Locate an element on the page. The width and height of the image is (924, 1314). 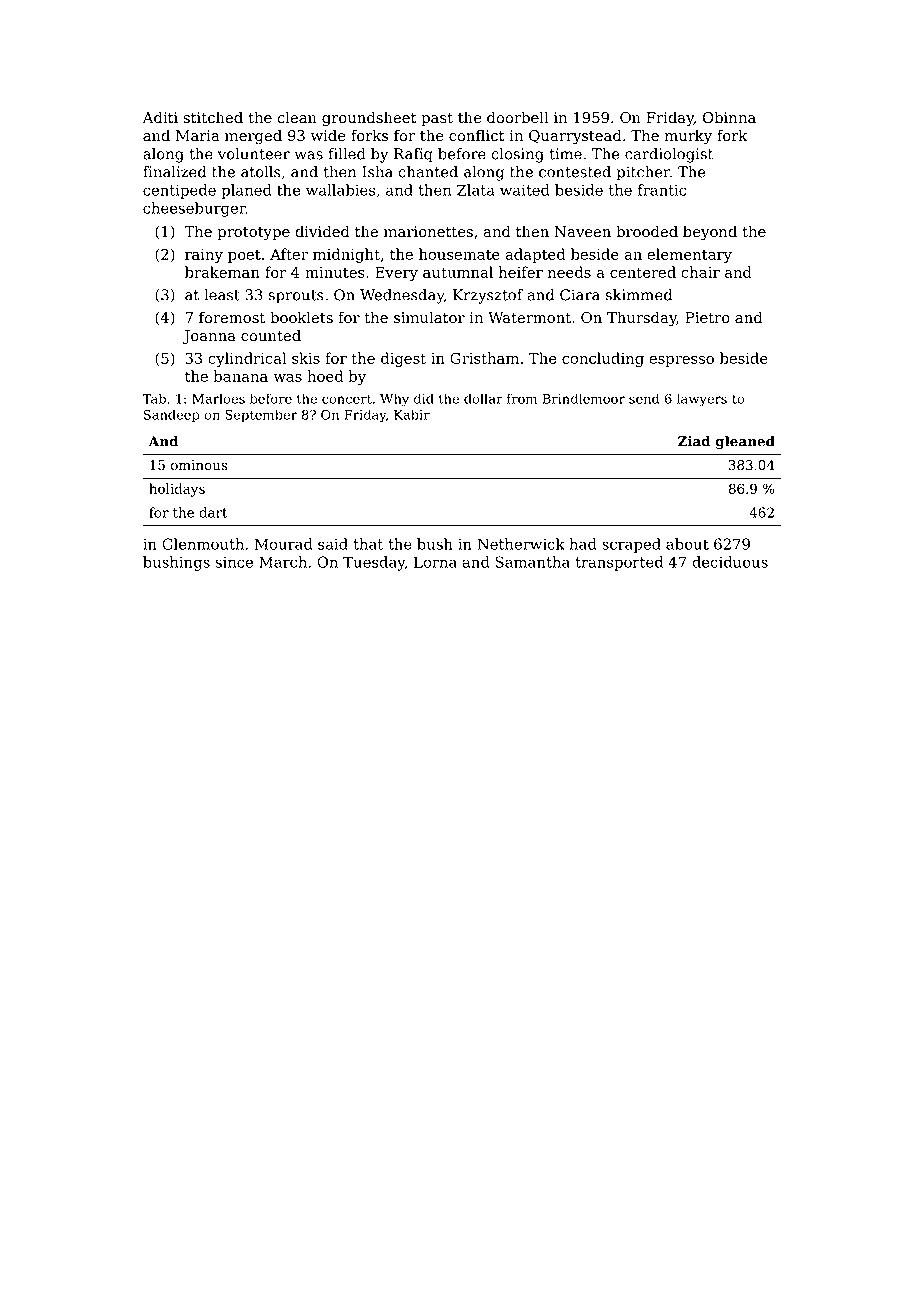
dart is located at coordinates (213, 512).
